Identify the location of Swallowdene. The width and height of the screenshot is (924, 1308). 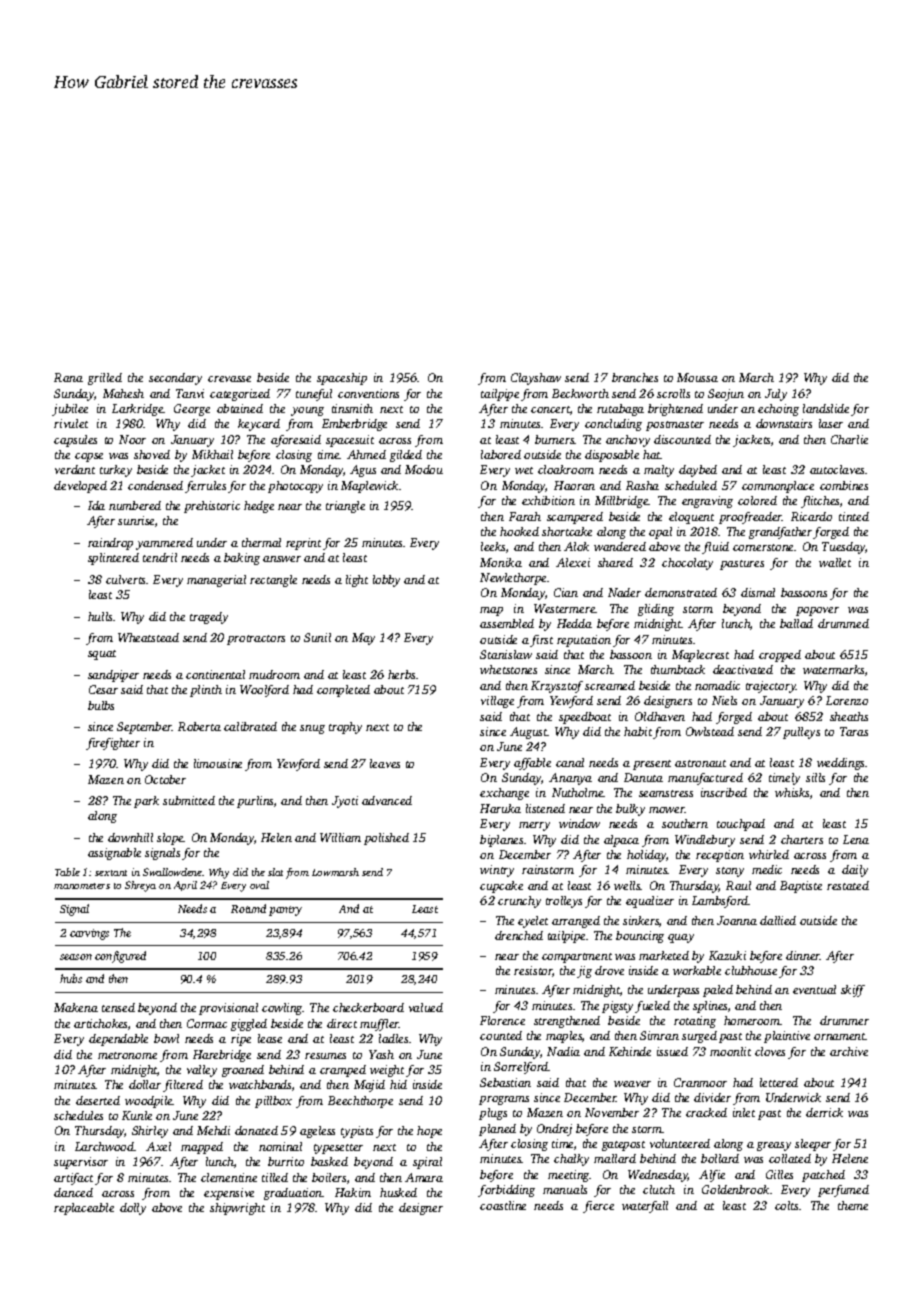
(172, 872).
